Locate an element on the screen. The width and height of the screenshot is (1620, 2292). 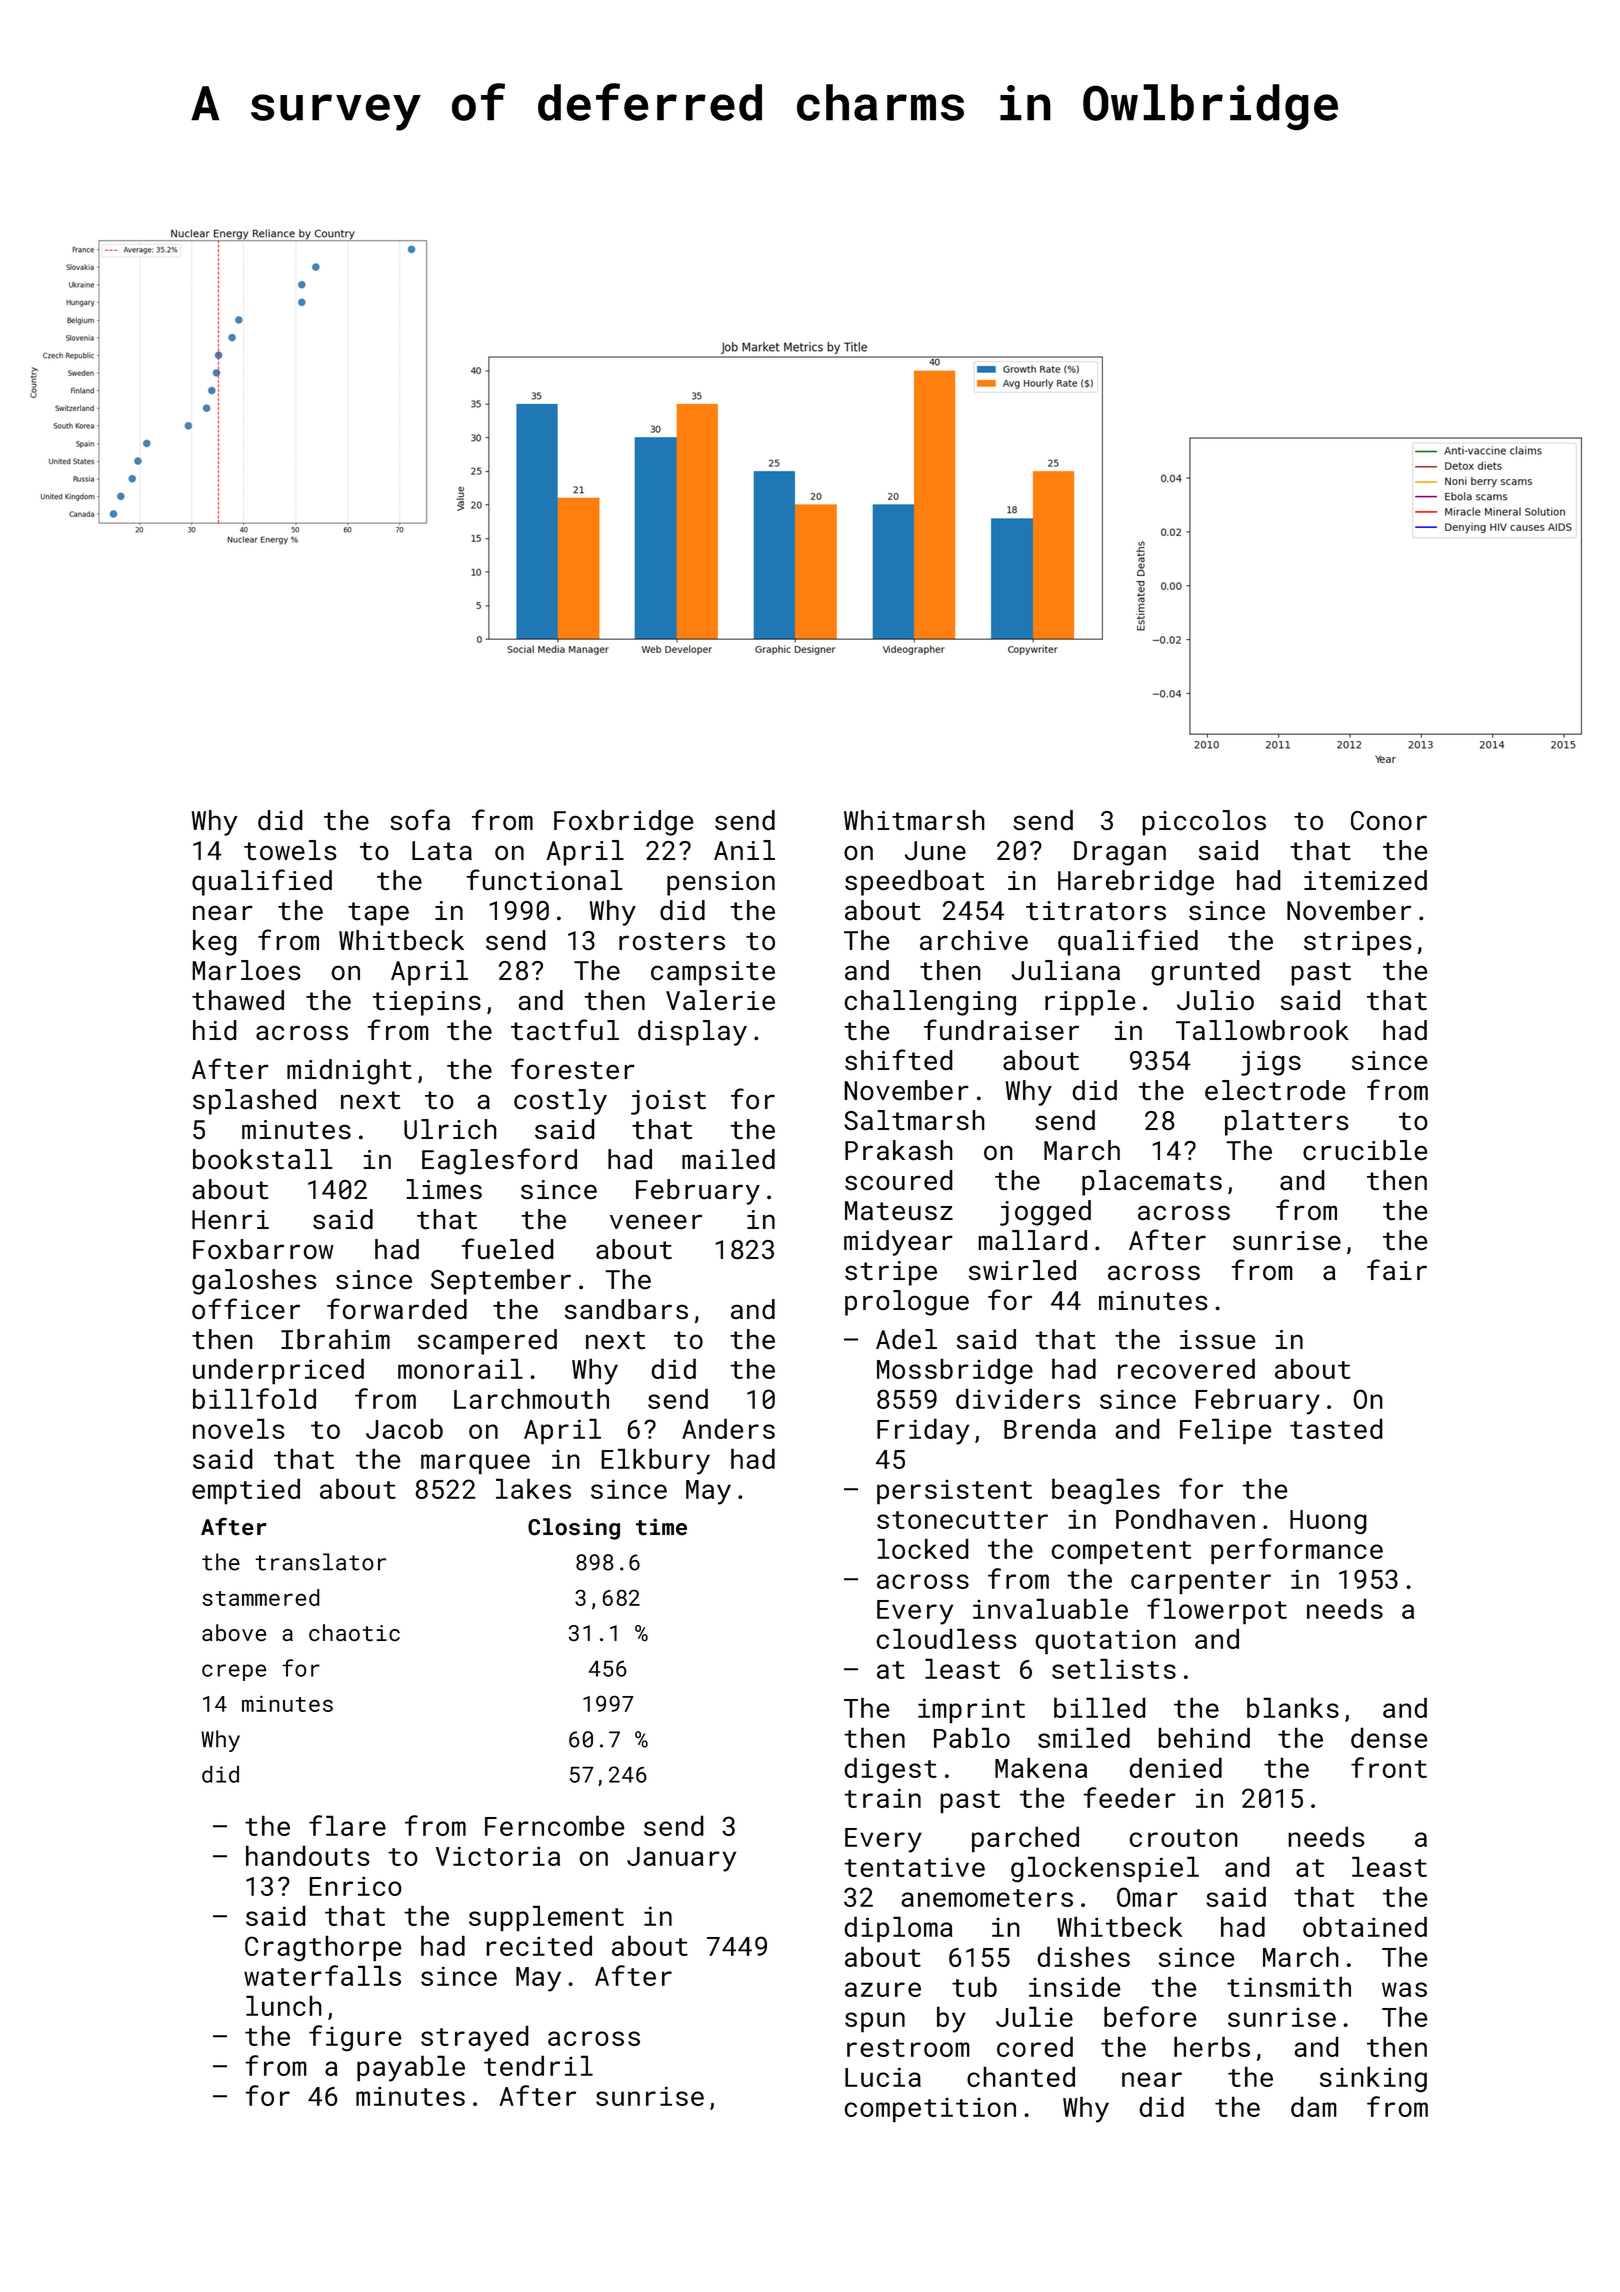
speedboat is located at coordinates (914, 883).
